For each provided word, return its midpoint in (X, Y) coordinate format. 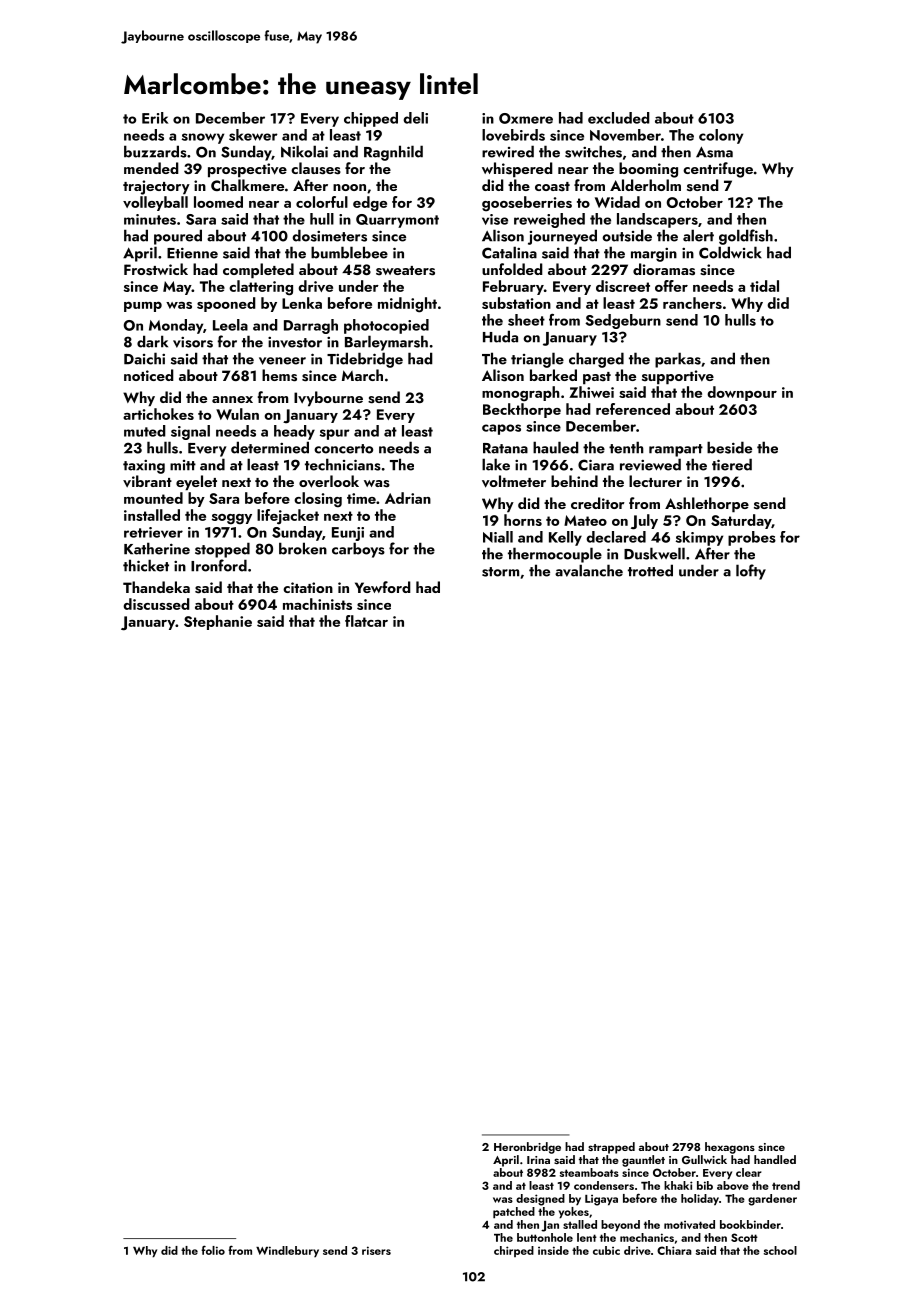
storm (500, 572)
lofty (751, 572)
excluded (619, 118)
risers (376, 1250)
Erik (155, 118)
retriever (153, 532)
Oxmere (526, 118)
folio (213, 1250)
